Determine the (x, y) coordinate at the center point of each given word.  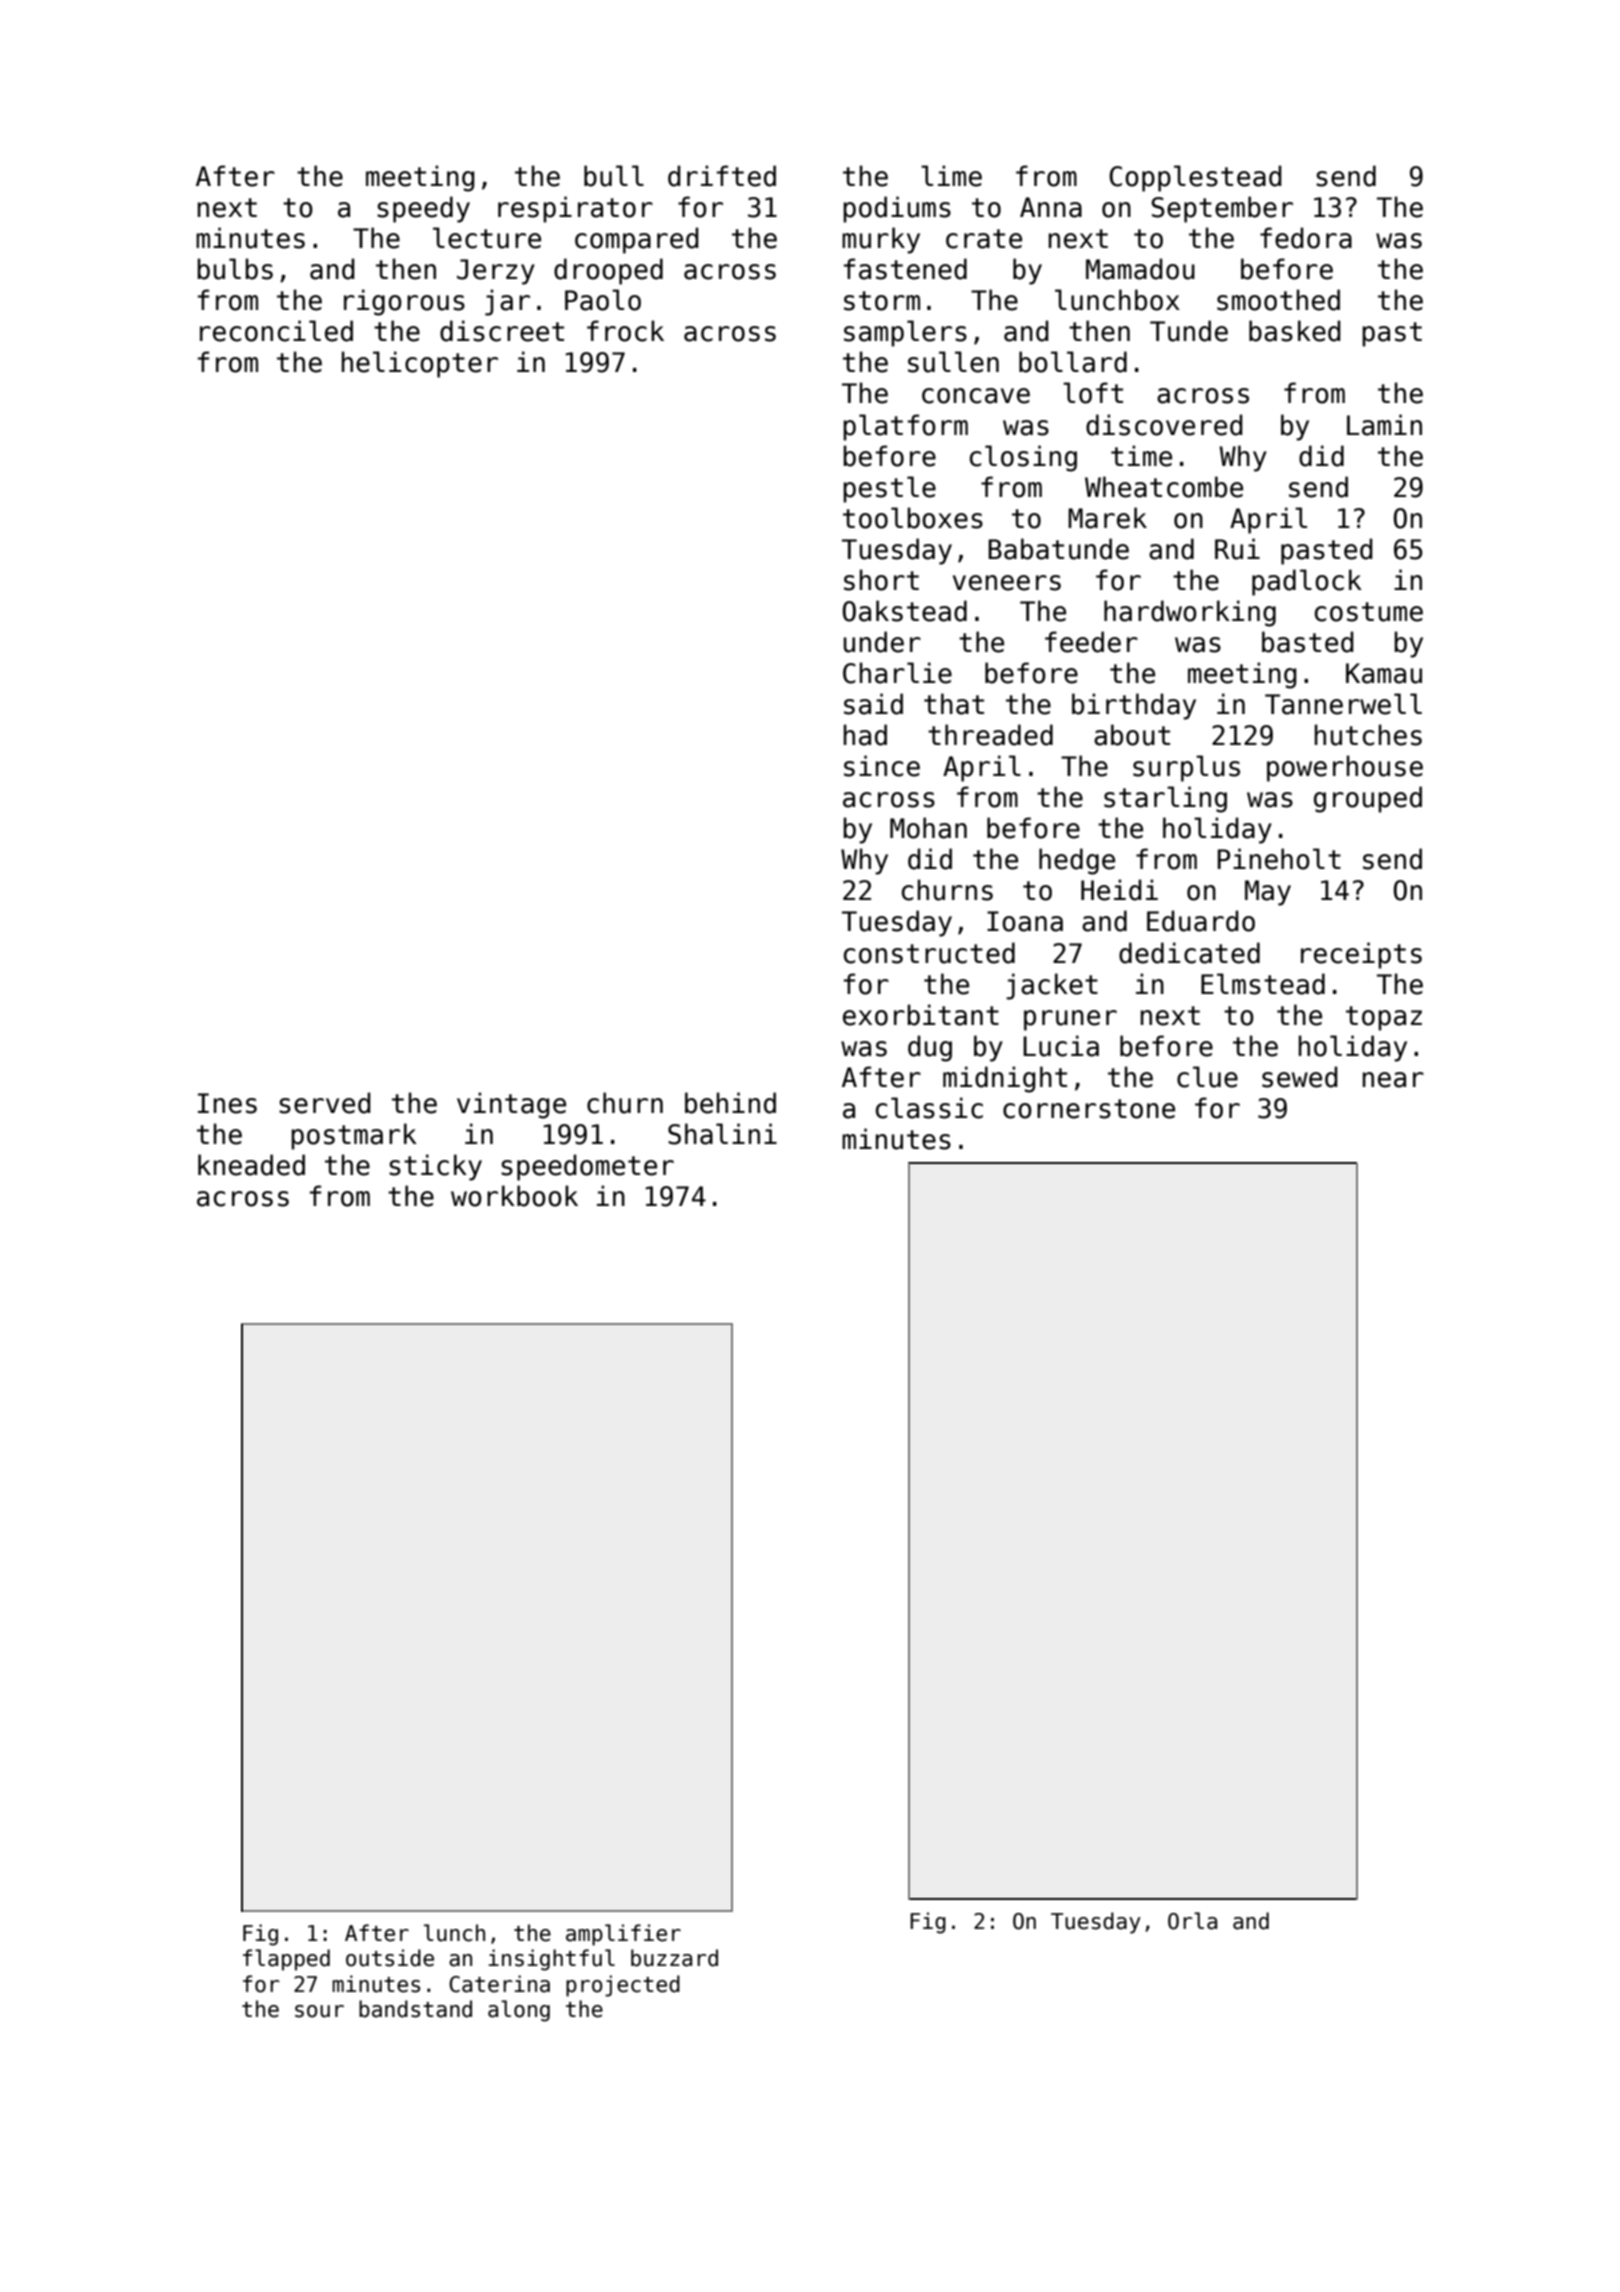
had (865, 735)
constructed (929, 953)
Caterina (499, 1984)
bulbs (235, 269)
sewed (1300, 1077)
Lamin (1384, 425)
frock (625, 331)
